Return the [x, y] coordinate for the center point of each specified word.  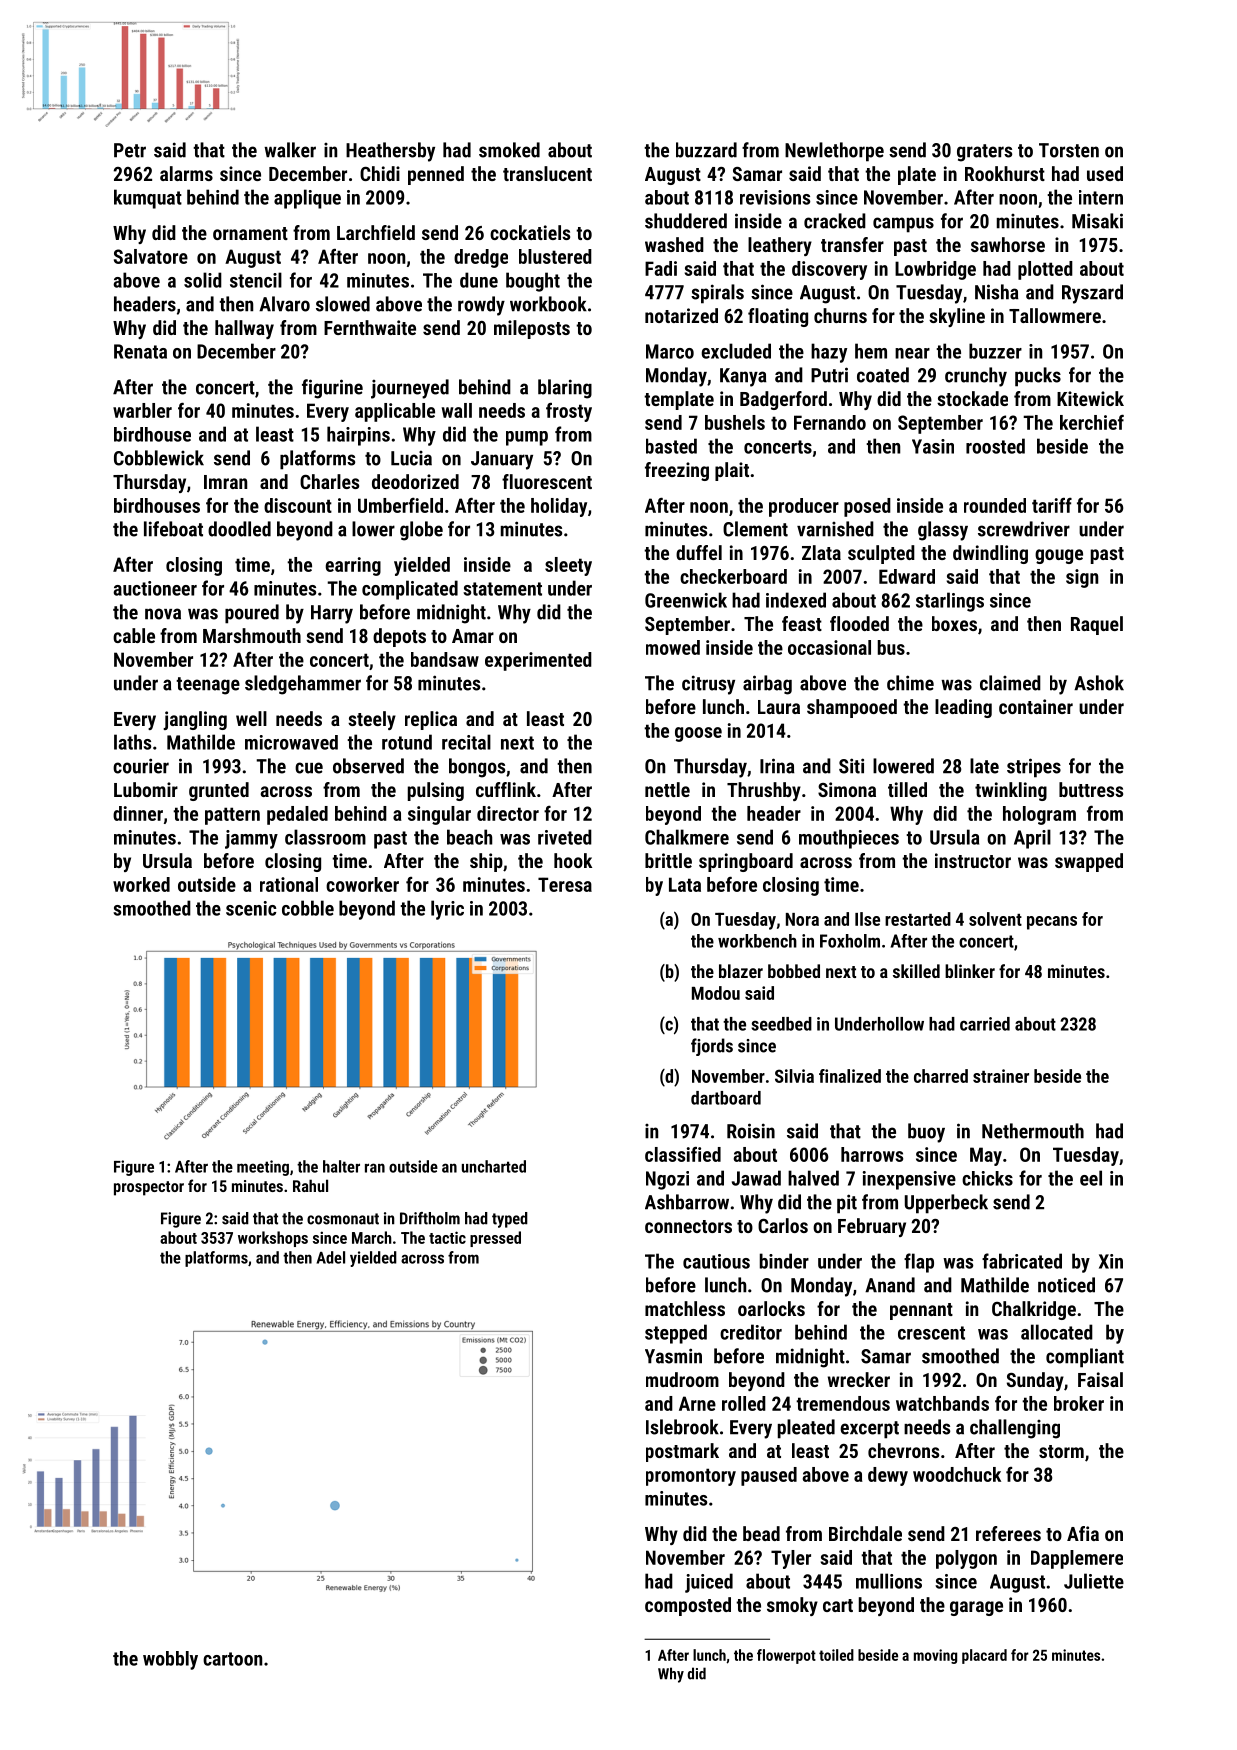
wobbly [170, 1660]
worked [141, 884]
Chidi [380, 173]
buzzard [706, 150]
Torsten [1069, 150]
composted [688, 1606]
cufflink [506, 789]
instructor [973, 860]
